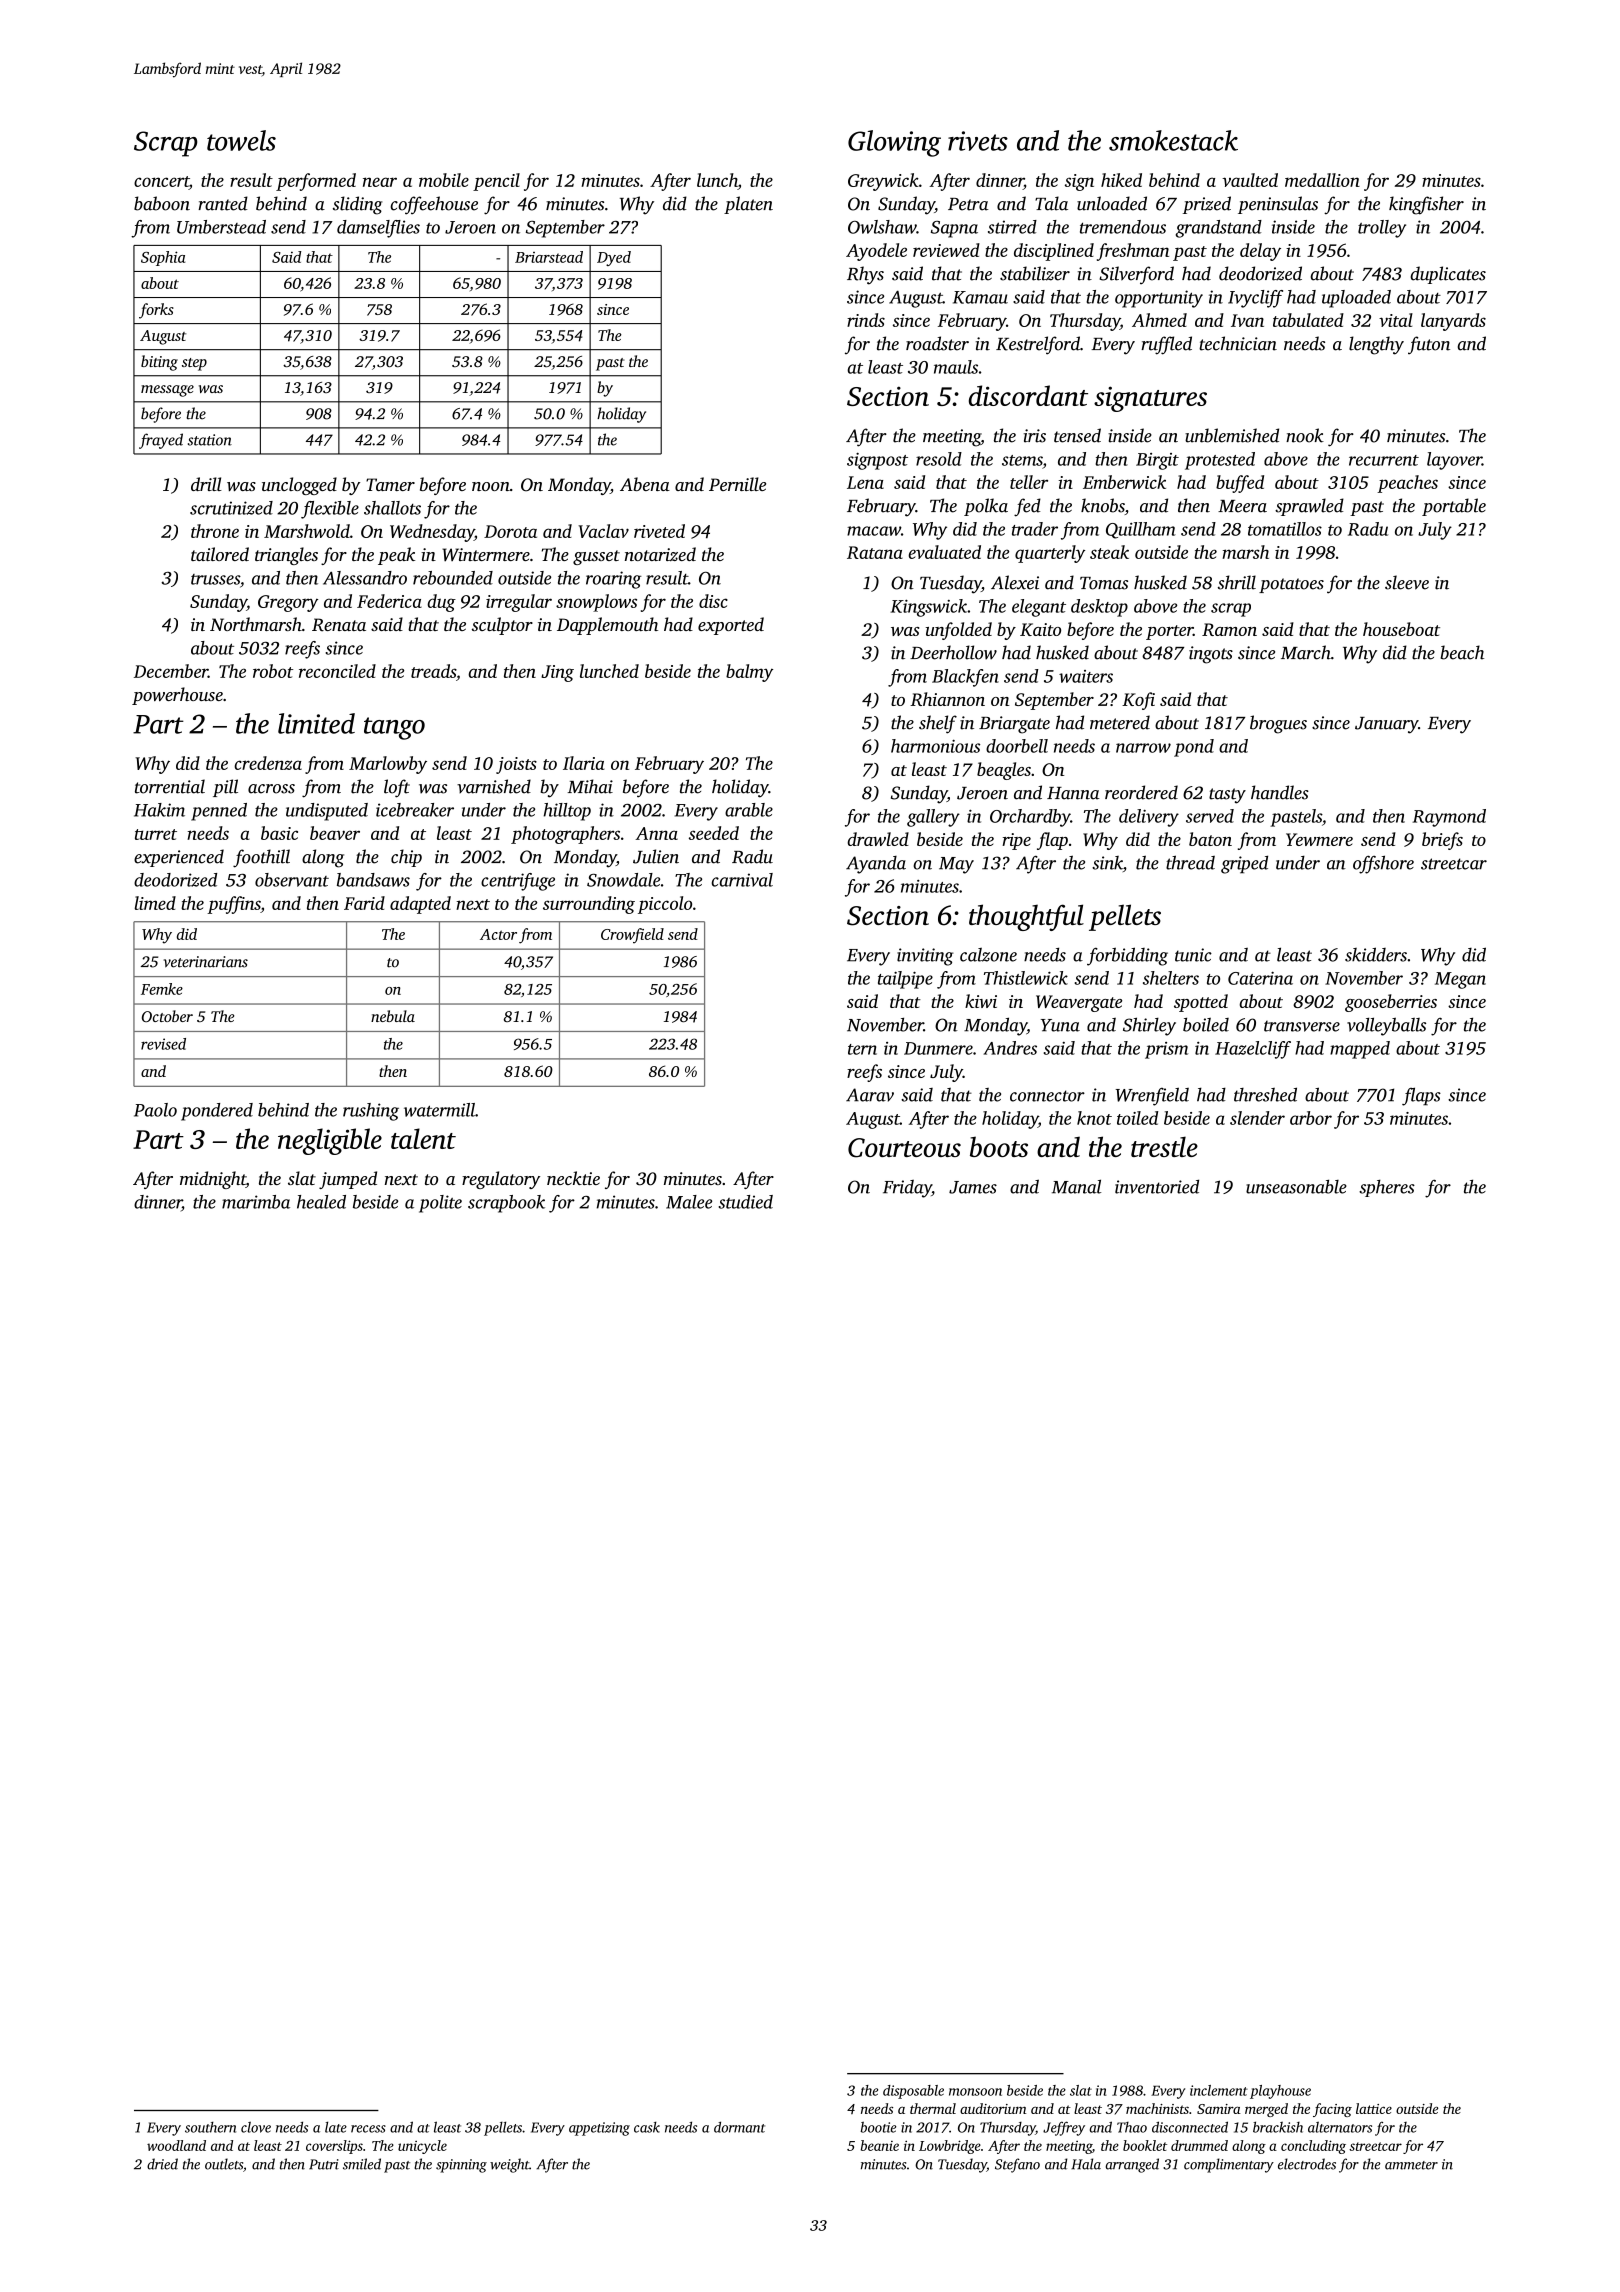 Image resolution: width=1620 pixels, height=2292 pixels. What do you see at coordinates (1296, 1186) in the screenshot?
I see `unseasonable` at bounding box center [1296, 1186].
